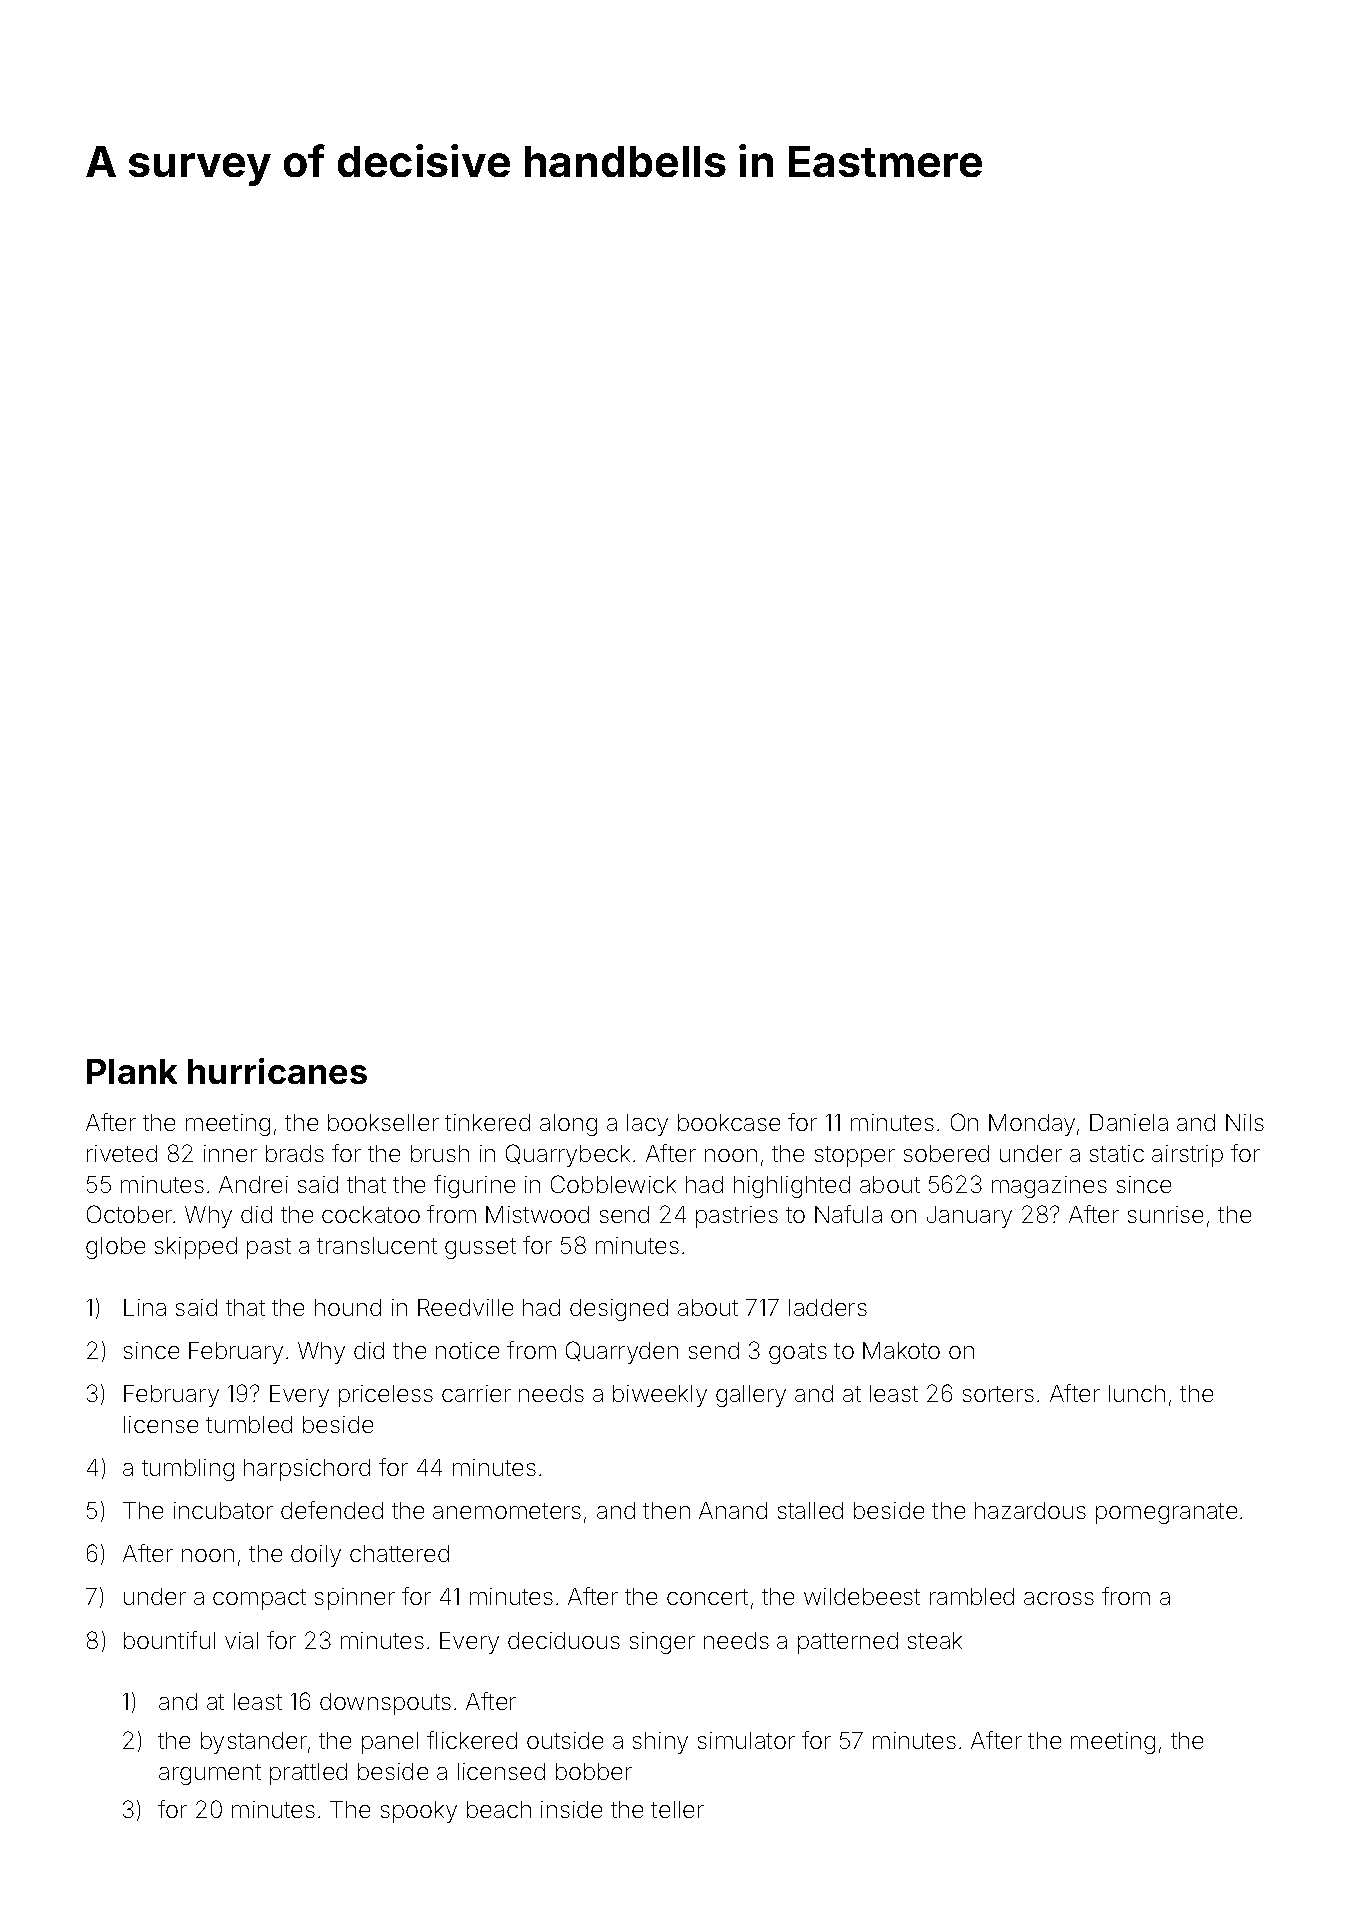  What do you see at coordinates (476, 1393) in the screenshot?
I see `carrier` at bounding box center [476, 1393].
